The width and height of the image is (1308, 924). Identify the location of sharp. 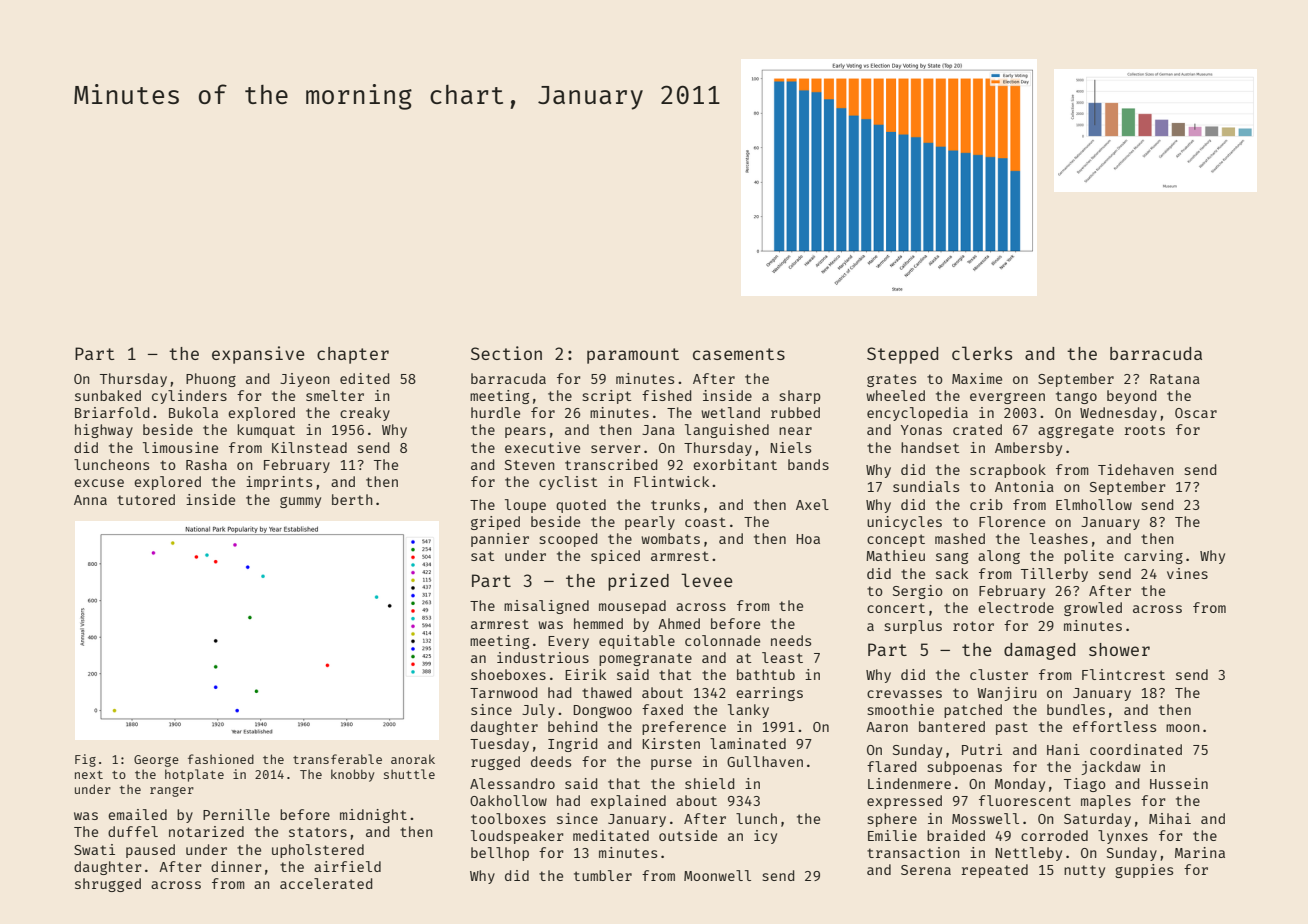
(800, 397).
